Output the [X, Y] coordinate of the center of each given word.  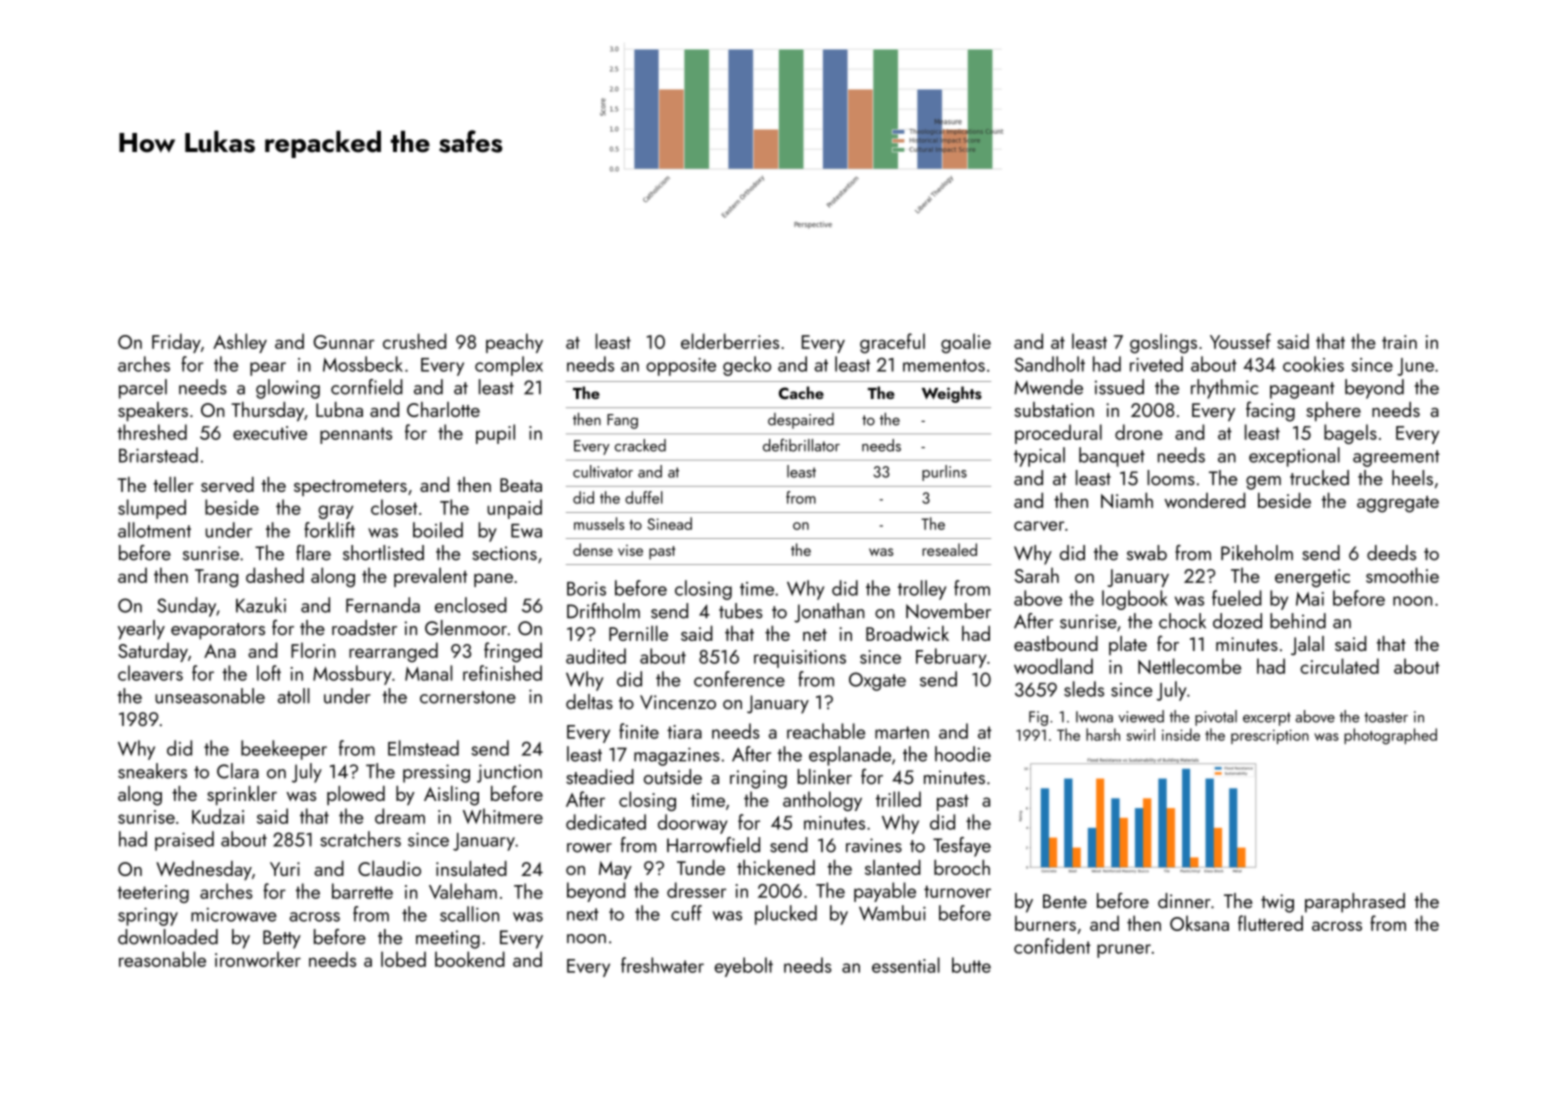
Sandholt [1050, 364]
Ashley [240, 343]
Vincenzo [678, 702]
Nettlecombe [1189, 666]
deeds [1391, 553]
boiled [438, 530]
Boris [586, 589]
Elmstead [423, 748]
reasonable [162, 959]
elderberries [730, 341]
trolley [922, 590]
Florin [313, 650]
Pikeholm [1257, 553]
